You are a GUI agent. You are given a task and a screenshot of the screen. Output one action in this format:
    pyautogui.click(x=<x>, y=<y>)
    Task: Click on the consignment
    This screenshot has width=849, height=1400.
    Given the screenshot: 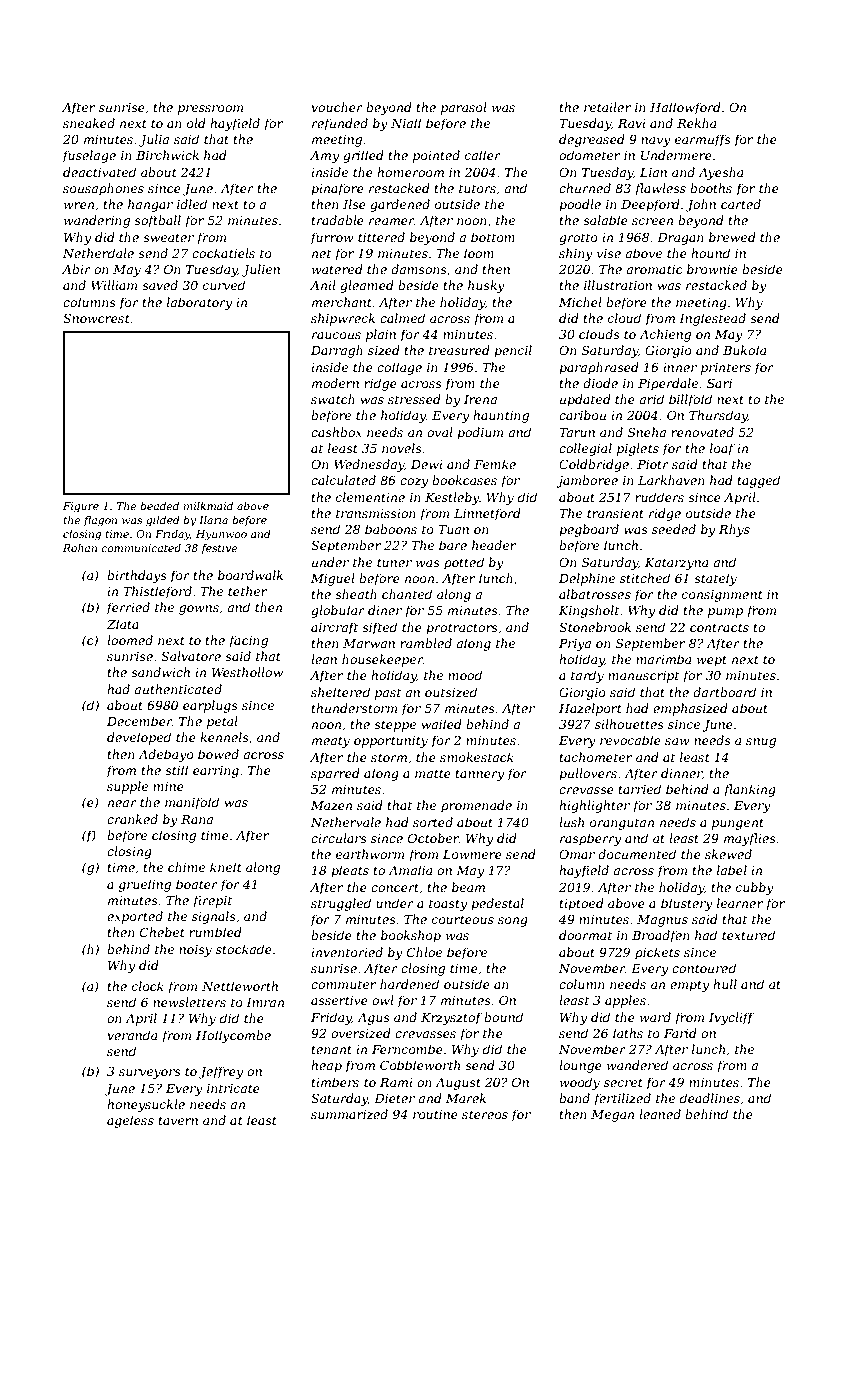 What is the action you would take?
    pyautogui.click(x=722, y=596)
